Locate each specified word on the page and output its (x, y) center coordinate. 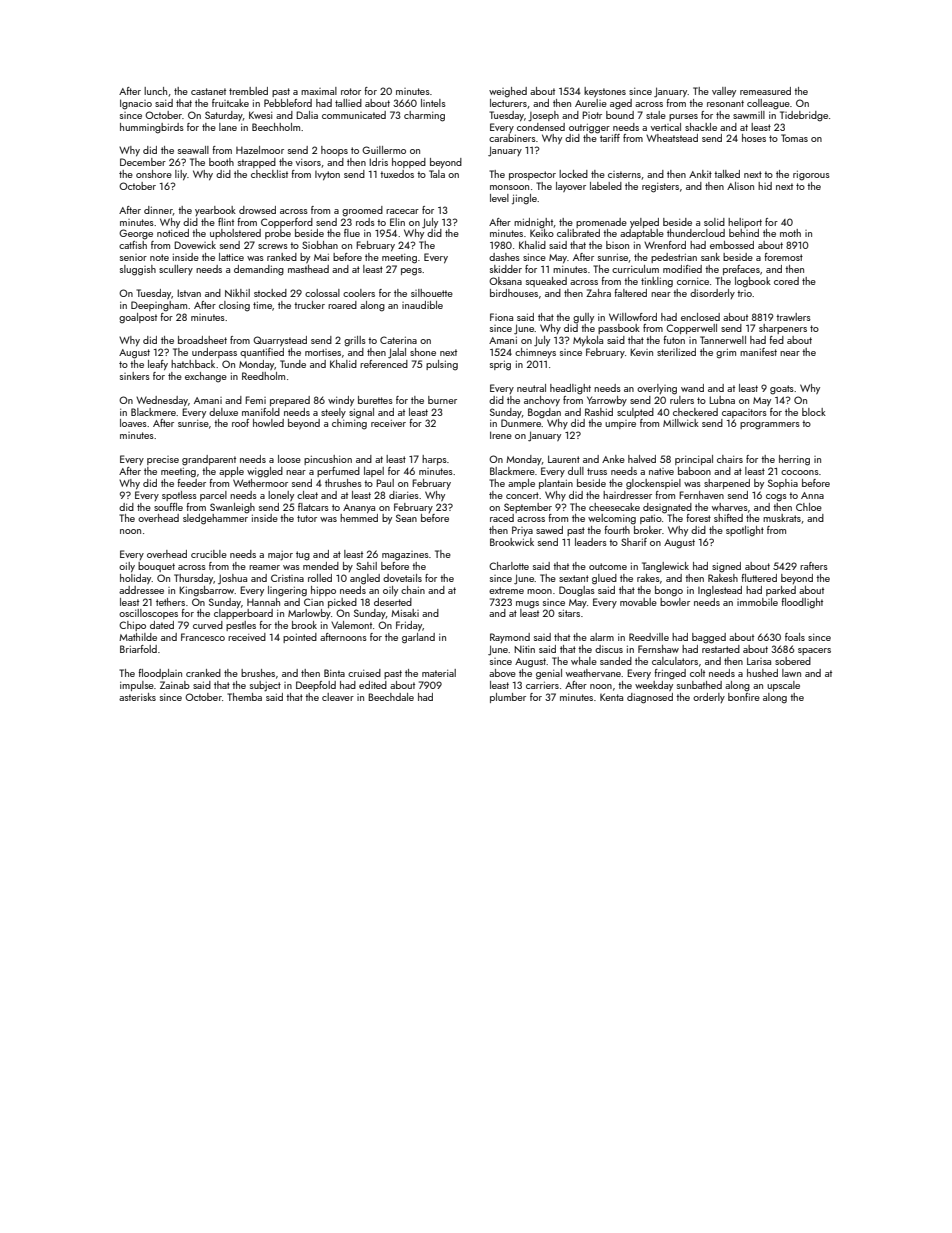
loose (289, 459)
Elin (397, 222)
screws (273, 246)
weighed (508, 92)
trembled (248, 91)
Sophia (783, 484)
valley (724, 92)
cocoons (800, 472)
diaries (404, 495)
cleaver (338, 697)
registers (660, 188)
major (280, 555)
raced (502, 518)
